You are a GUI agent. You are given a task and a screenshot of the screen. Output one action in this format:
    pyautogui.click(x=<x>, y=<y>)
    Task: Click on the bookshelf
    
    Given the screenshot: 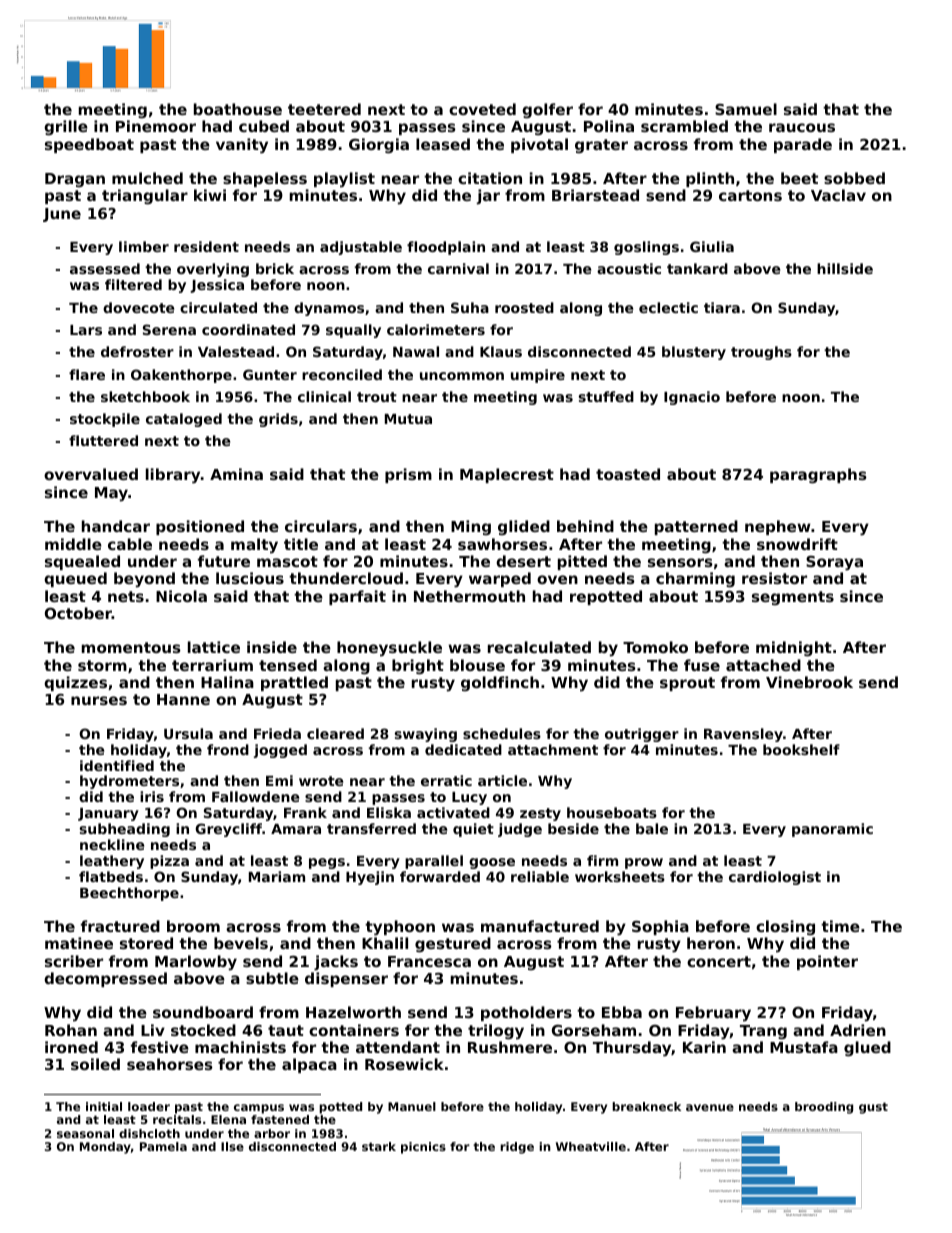 What is the action you would take?
    pyautogui.click(x=801, y=749)
